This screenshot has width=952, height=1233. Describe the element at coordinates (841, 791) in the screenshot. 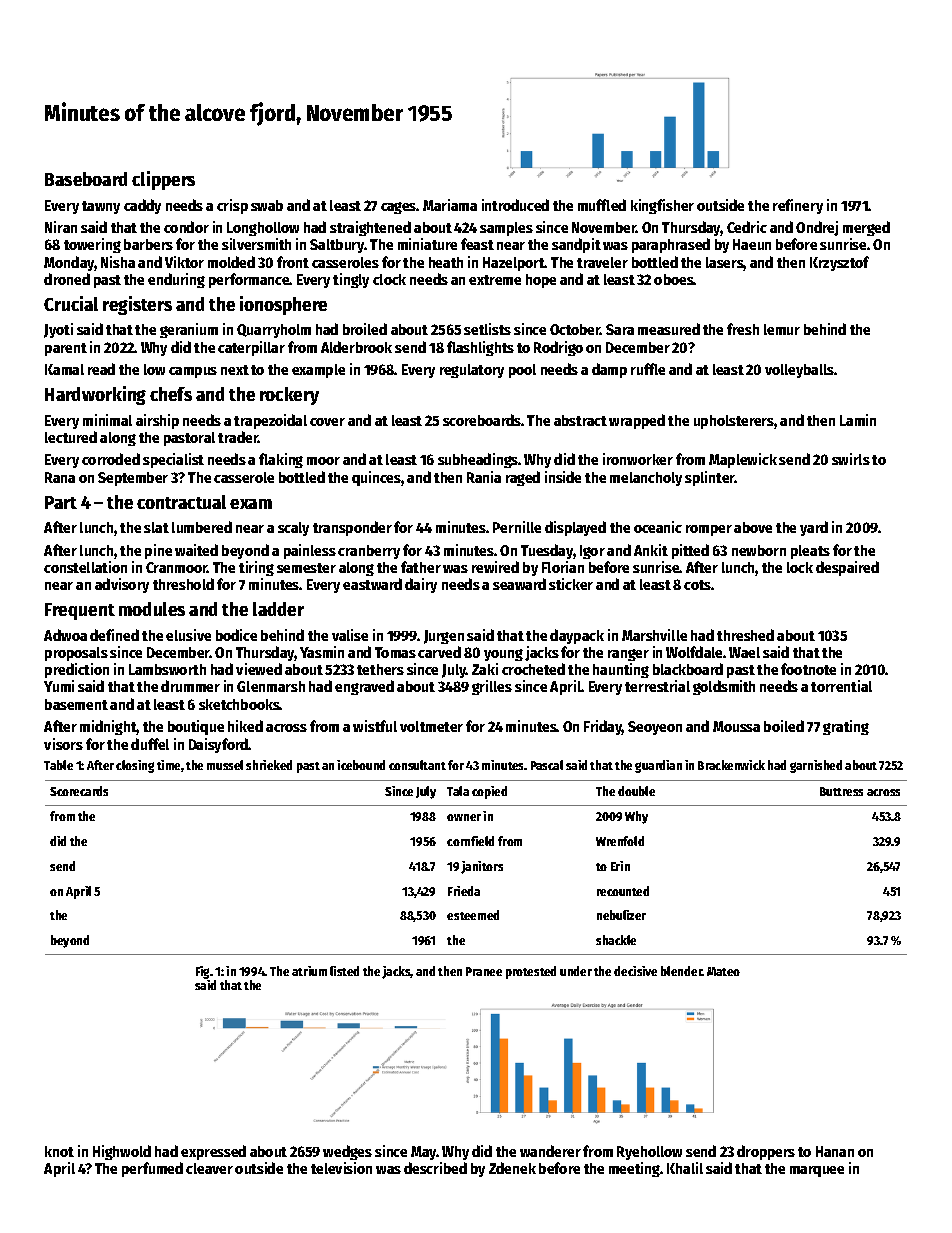

I see `Buttress` at that location.
